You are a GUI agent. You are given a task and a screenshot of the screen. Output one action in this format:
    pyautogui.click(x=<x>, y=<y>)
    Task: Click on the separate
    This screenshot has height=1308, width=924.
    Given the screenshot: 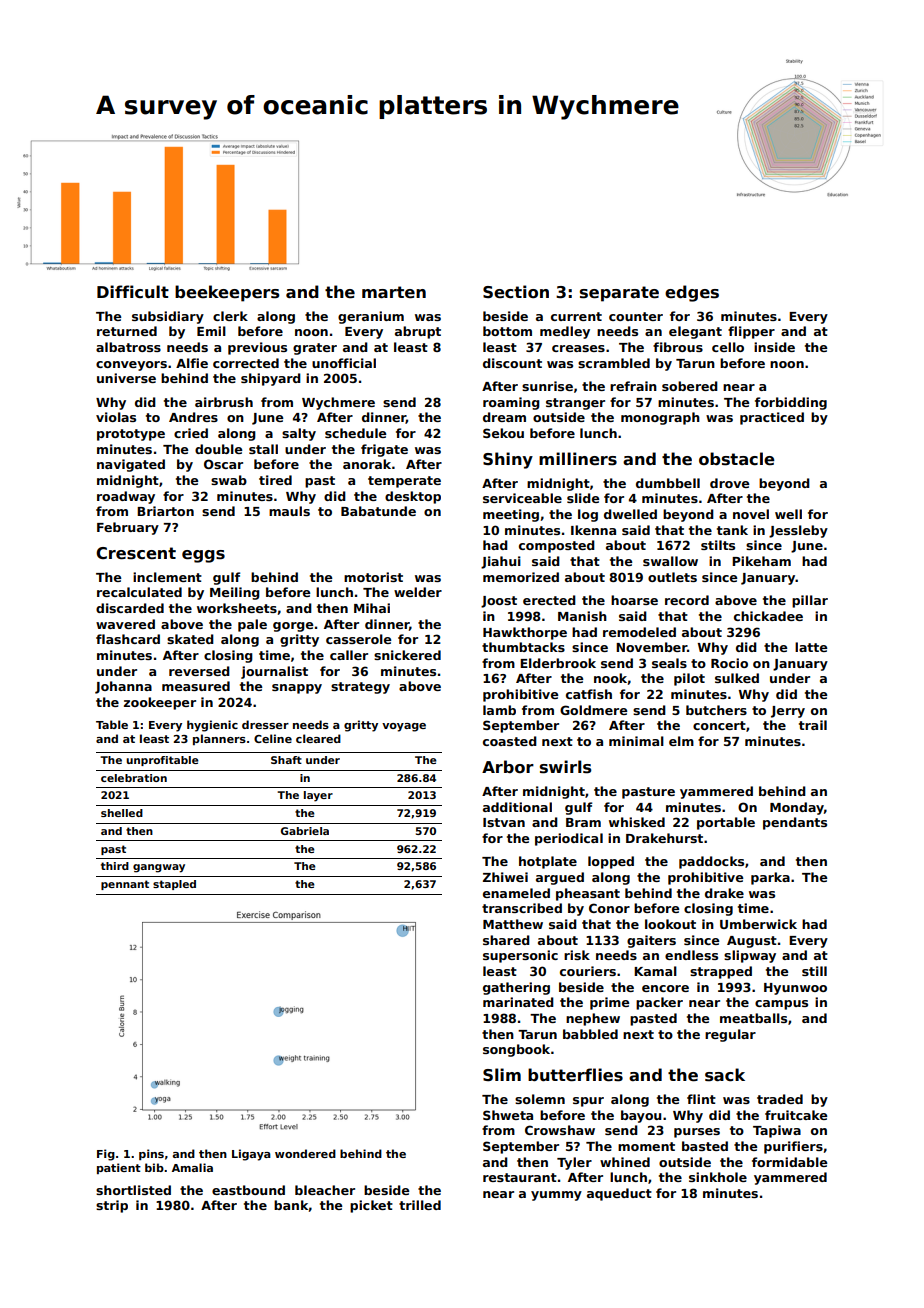 What is the action you would take?
    pyautogui.click(x=619, y=294)
